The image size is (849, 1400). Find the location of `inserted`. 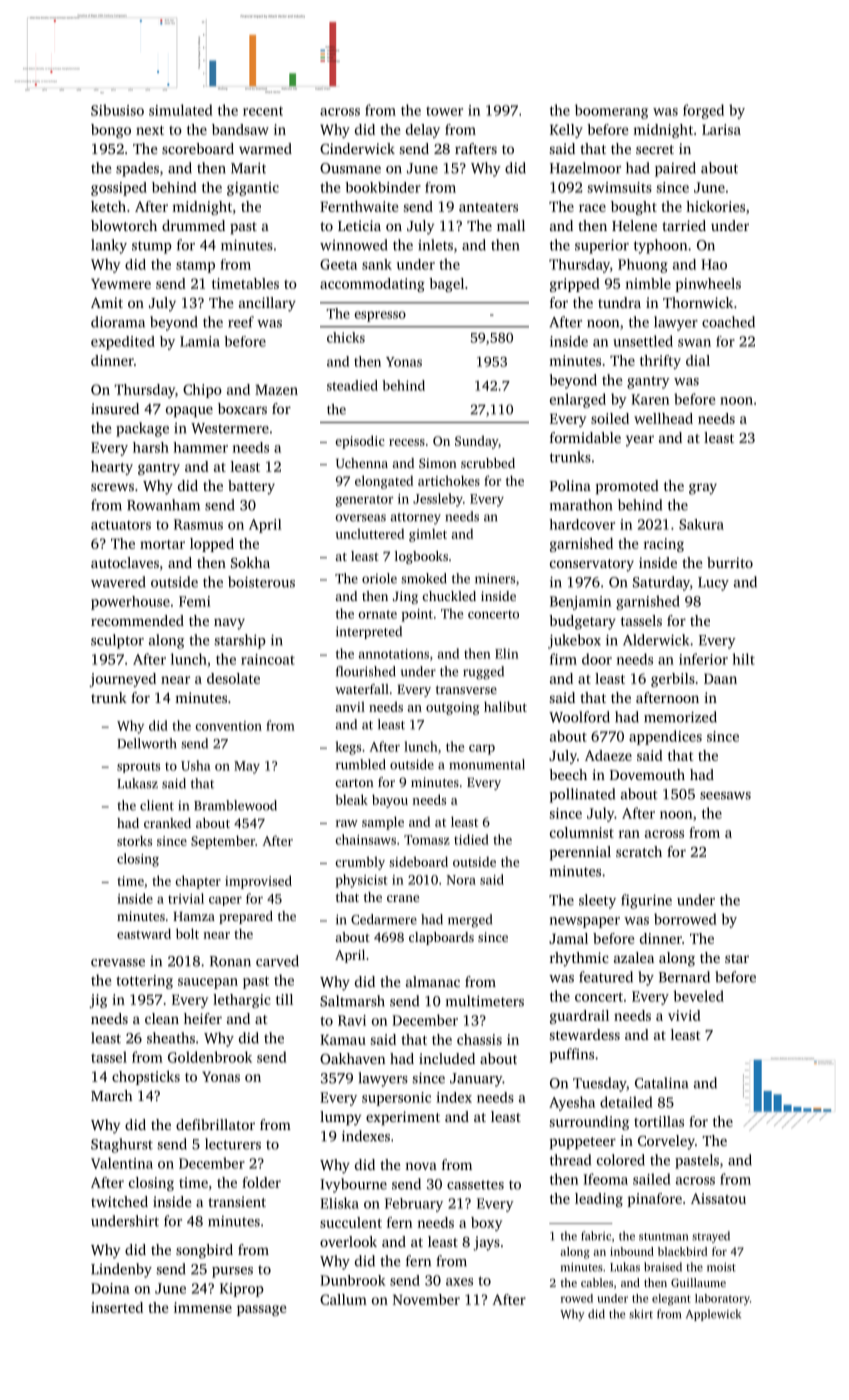

inserted is located at coordinates (117, 1307).
